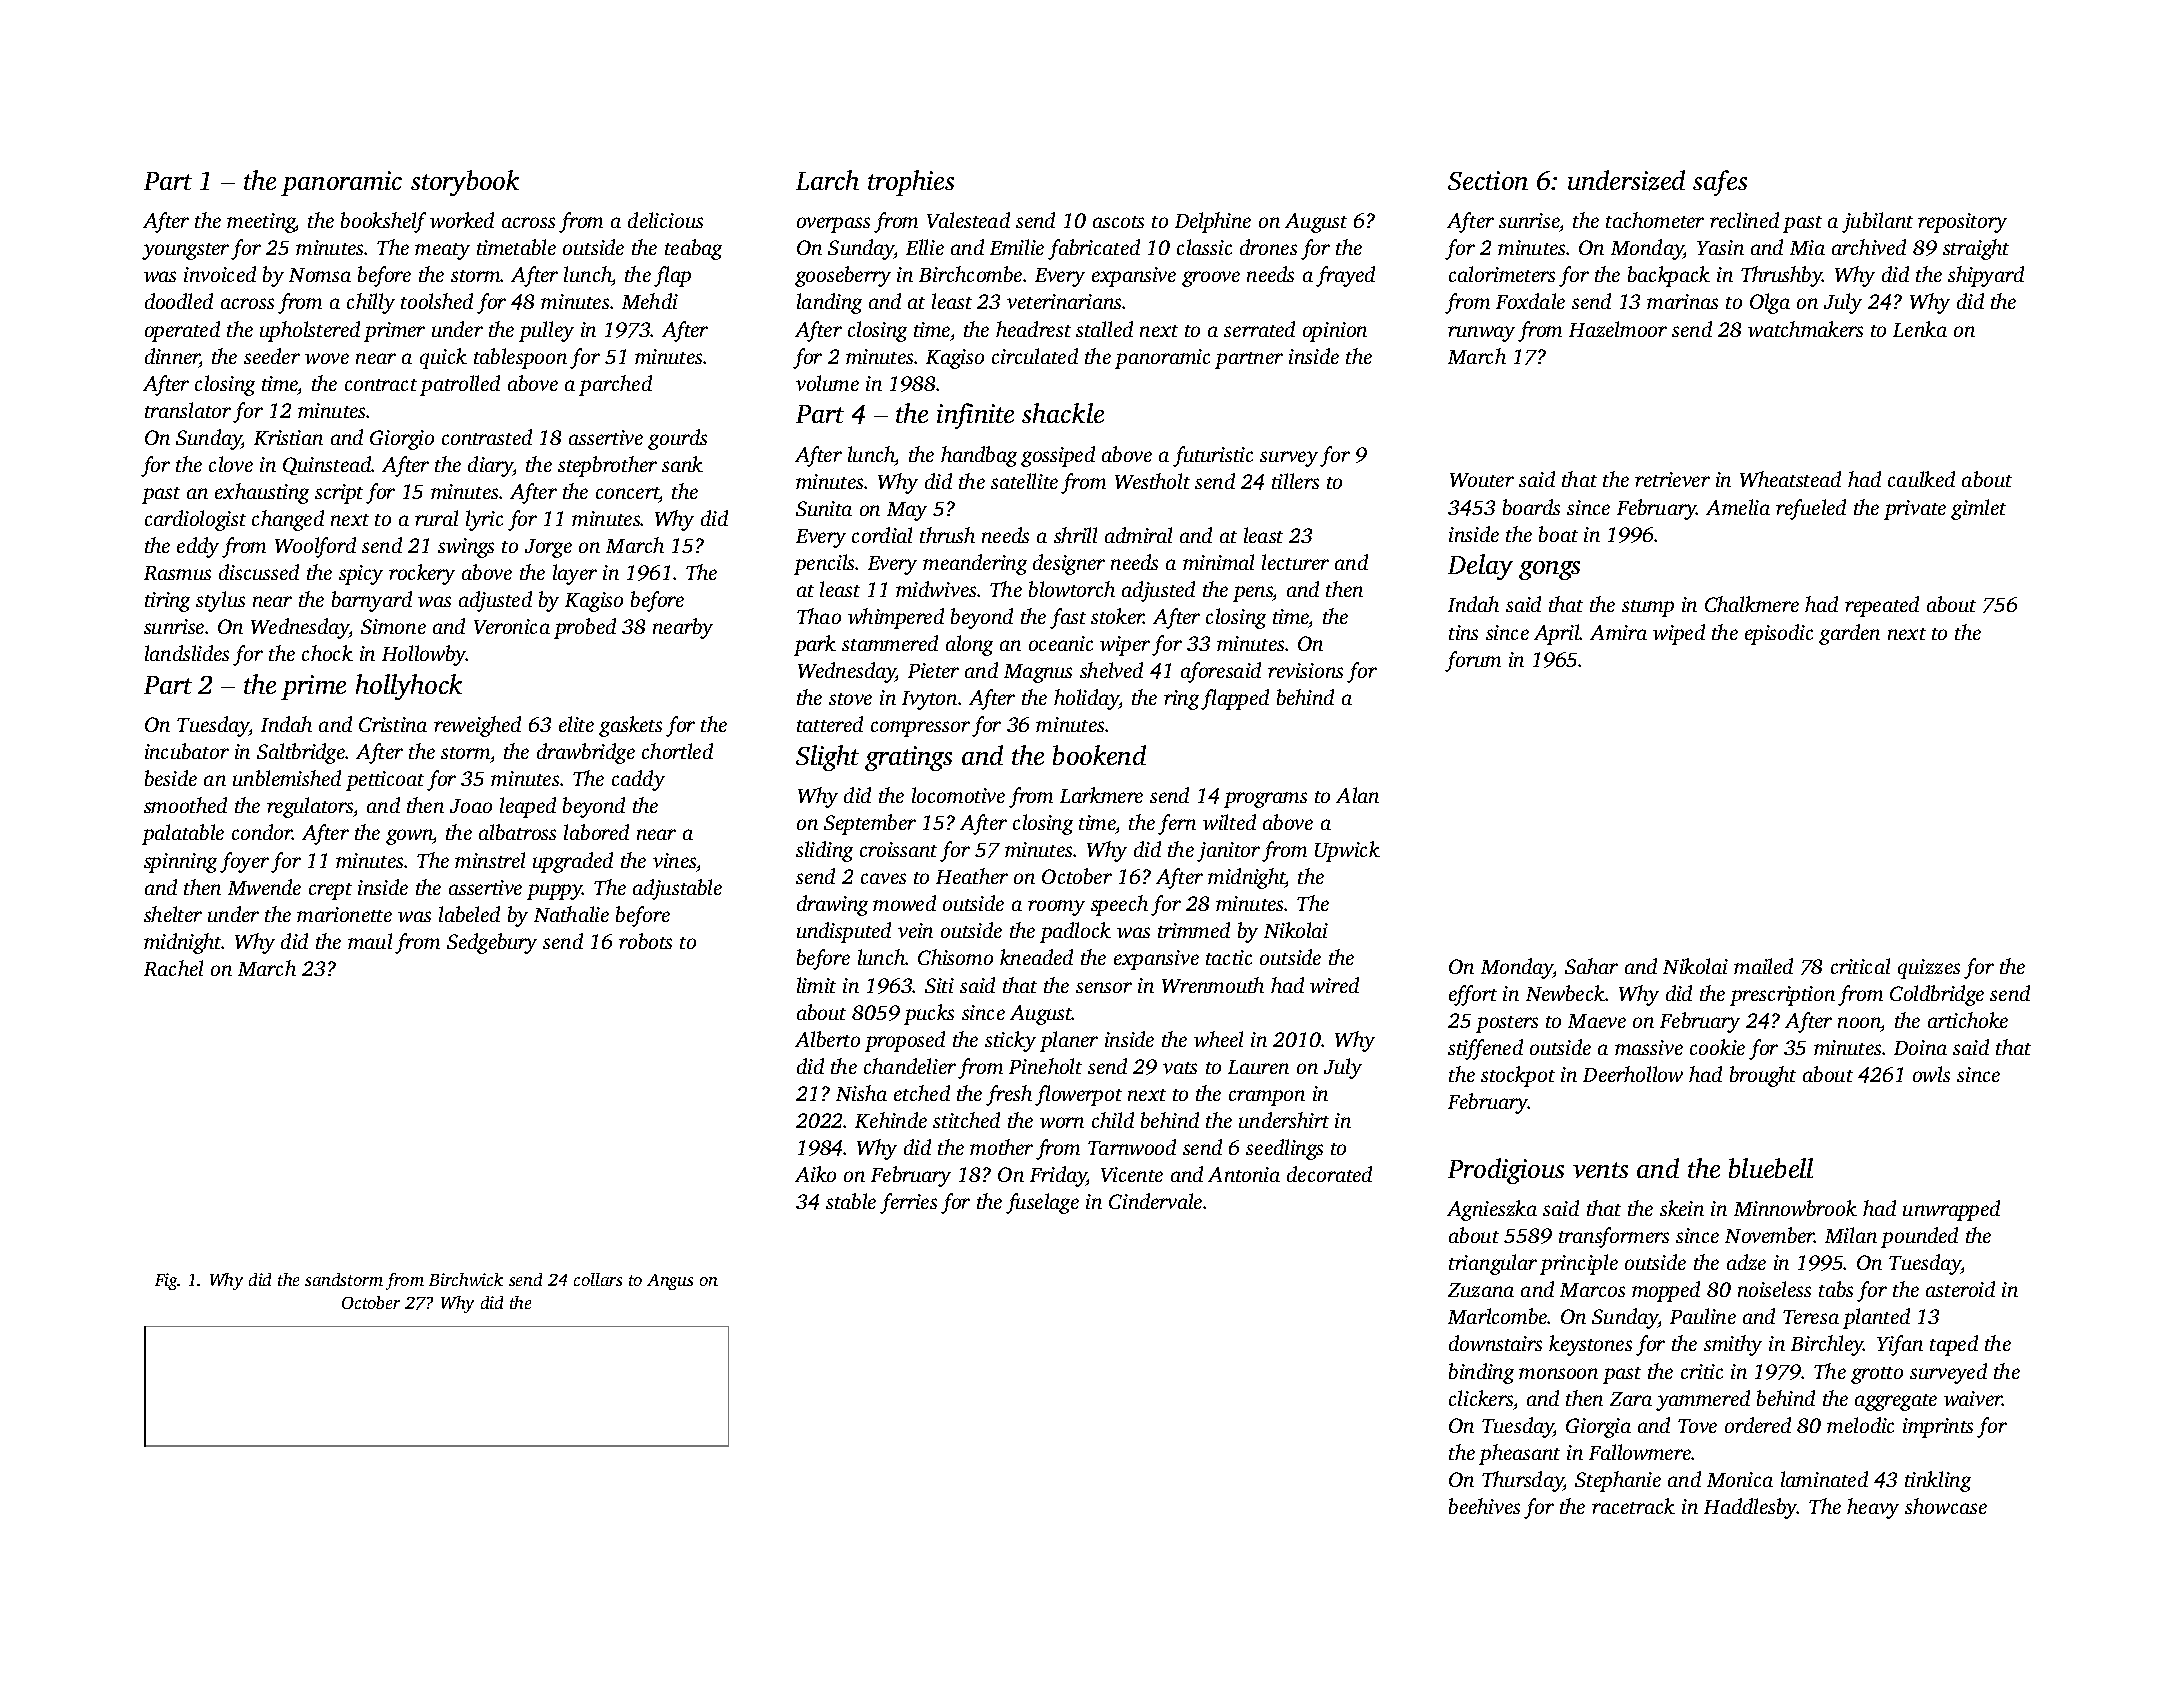  What do you see at coordinates (1836, 1289) in the image?
I see `tabs` at bounding box center [1836, 1289].
